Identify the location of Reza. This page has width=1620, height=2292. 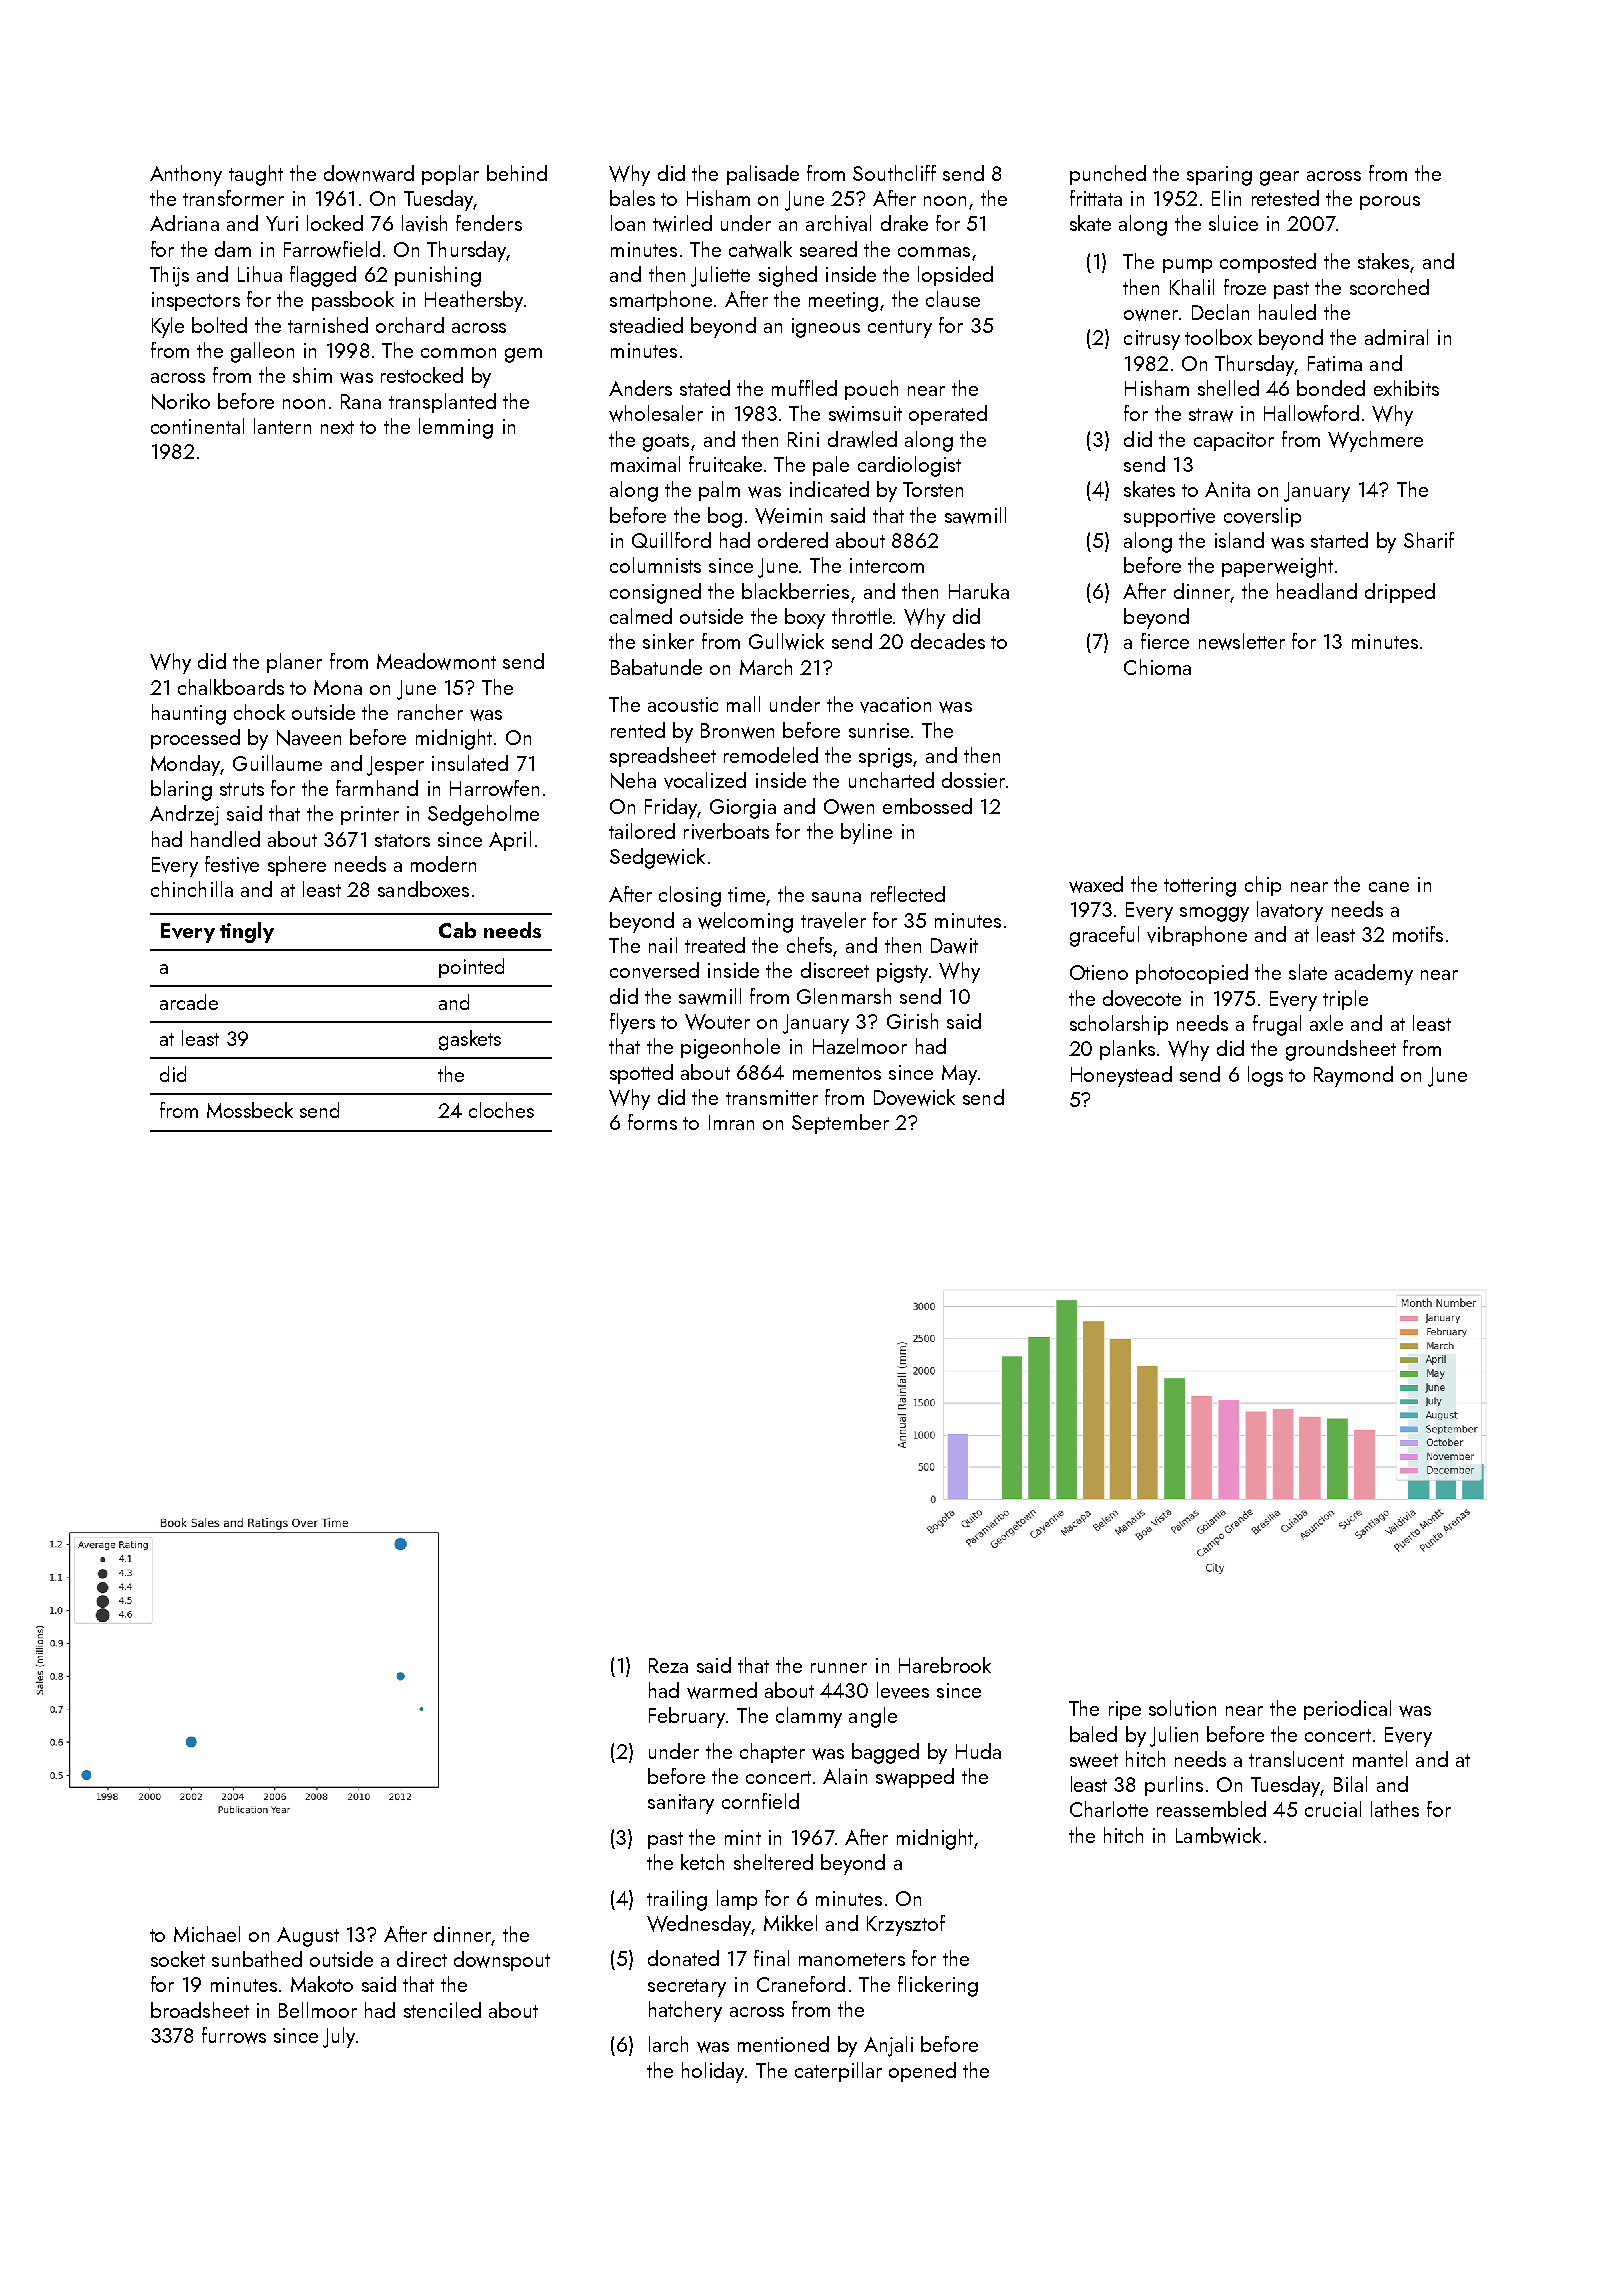
(668, 1665).
